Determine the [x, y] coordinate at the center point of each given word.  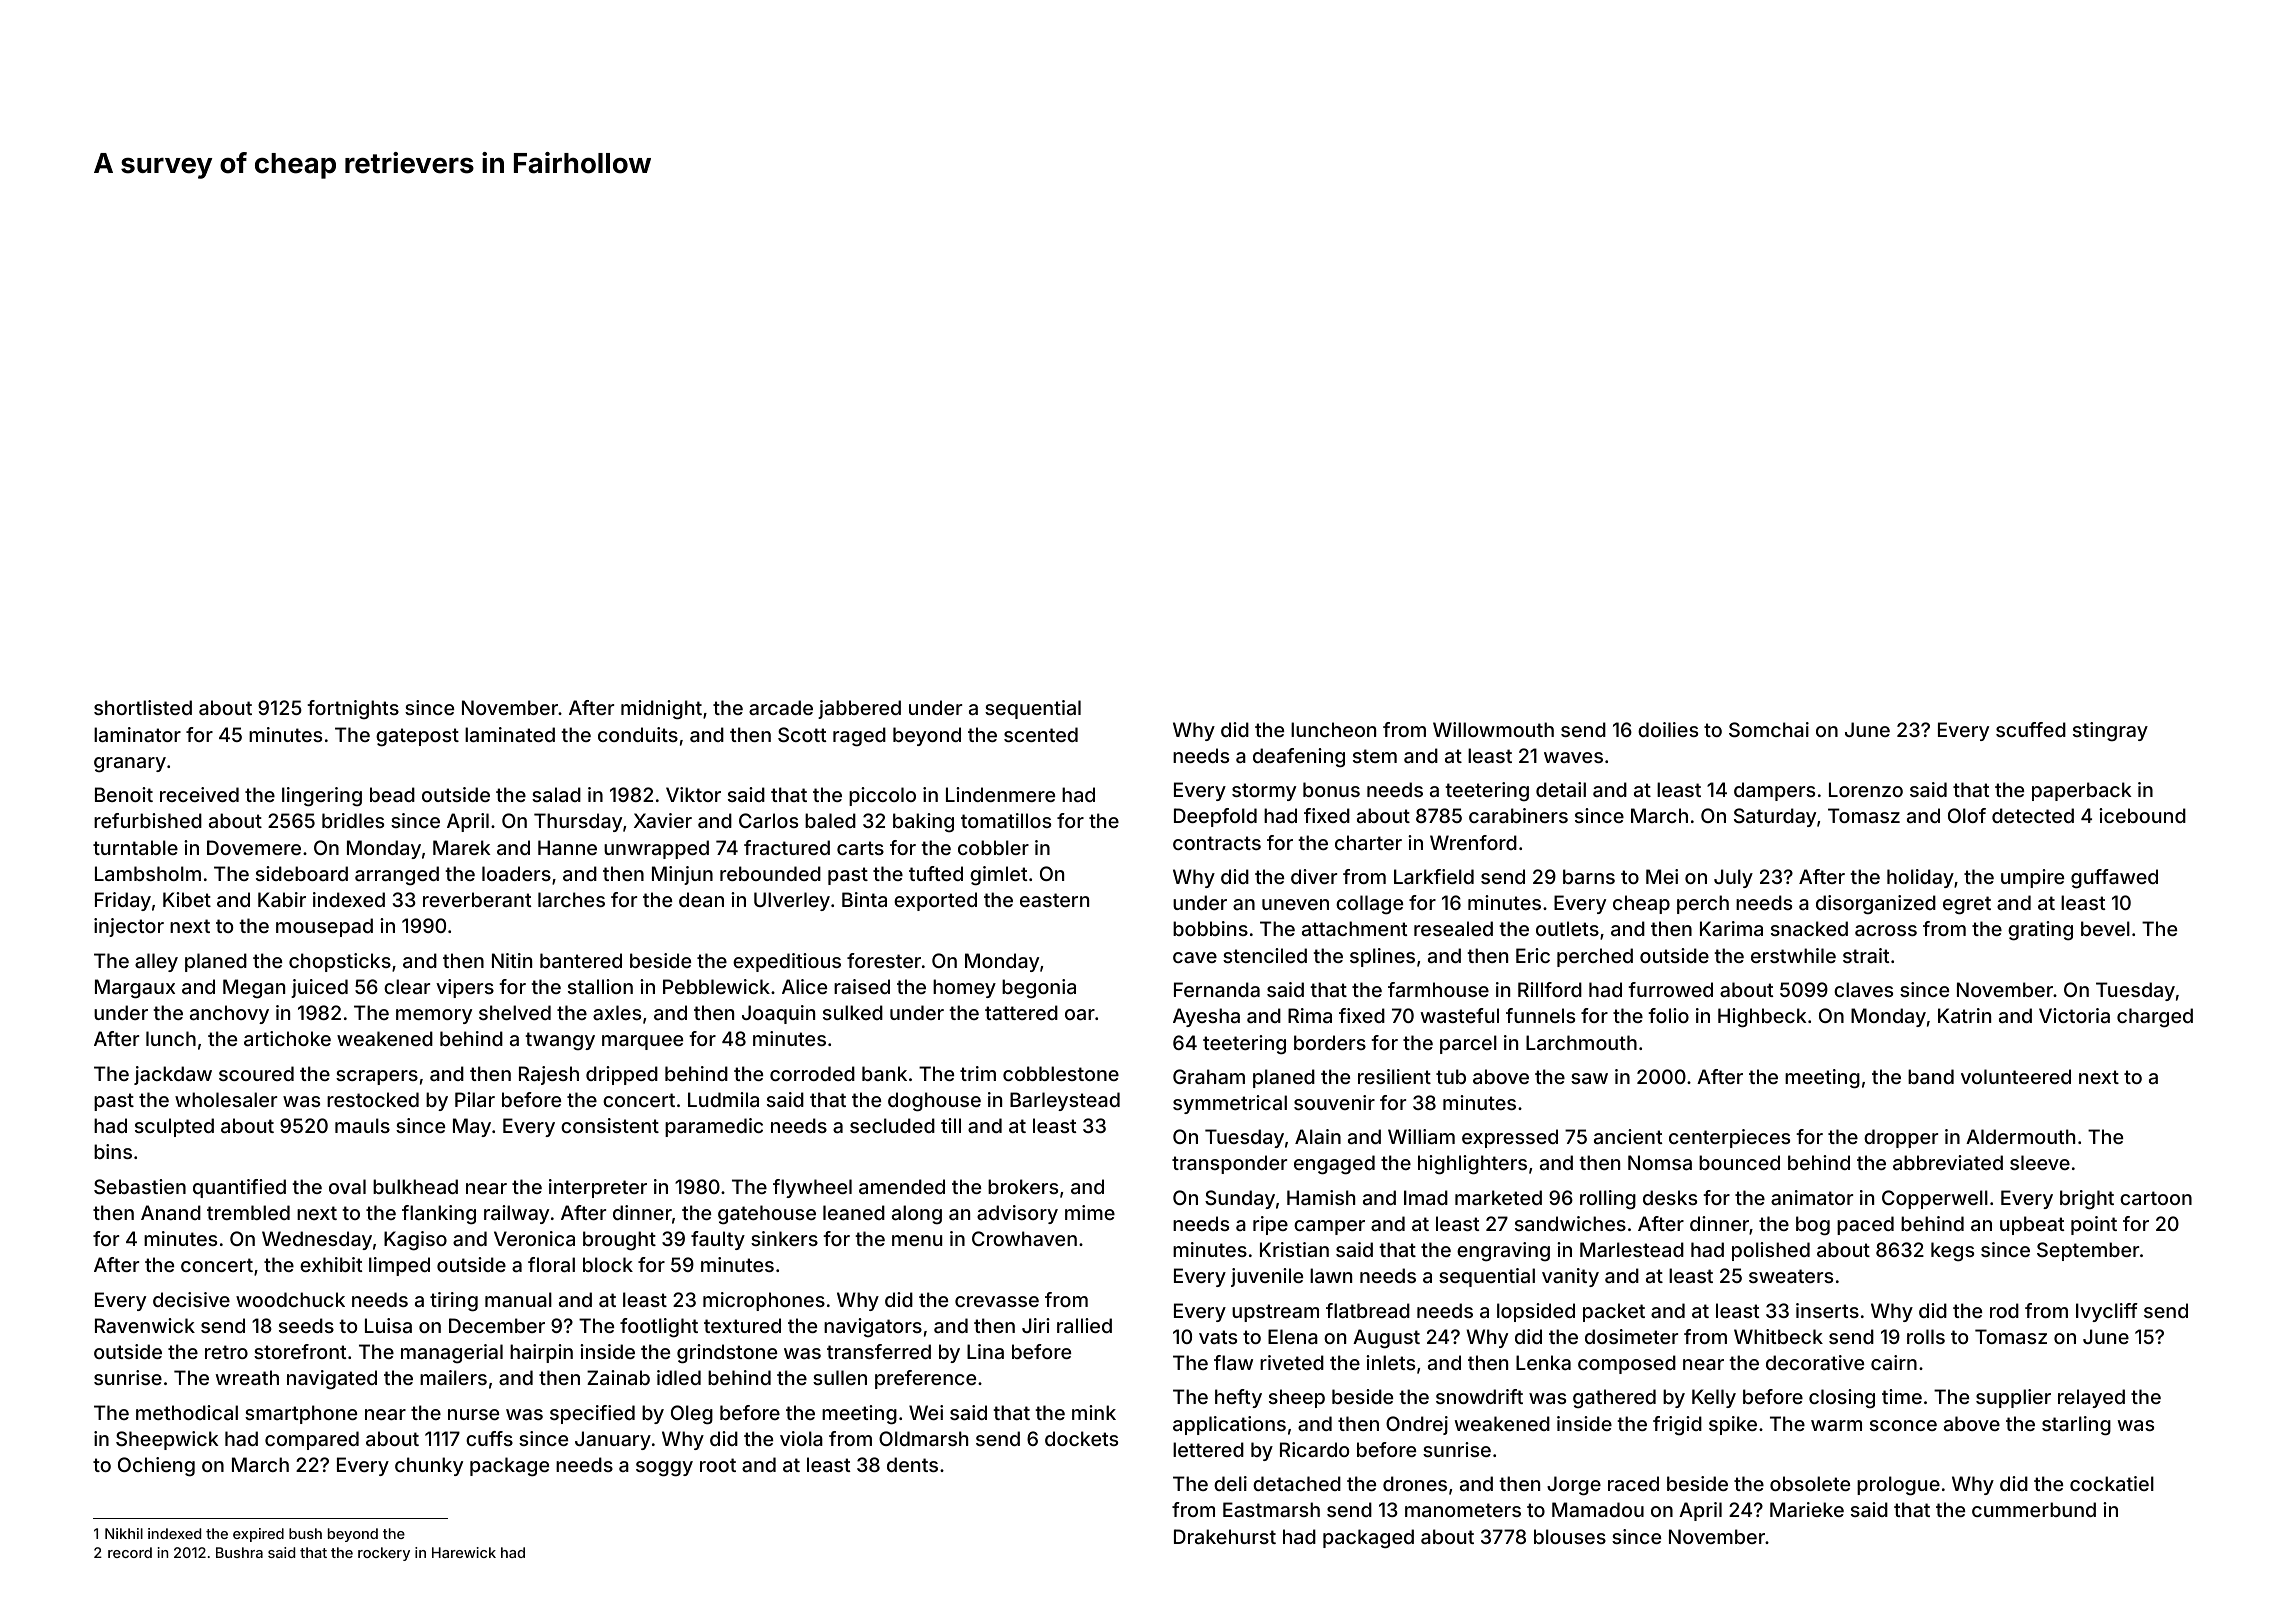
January [613, 1440]
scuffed [2031, 729]
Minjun [682, 875]
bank [884, 1073]
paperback [2081, 791]
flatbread [1368, 1310]
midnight [661, 710]
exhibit [331, 1264]
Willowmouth [1493, 729]
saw [1589, 1078]
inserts [1827, 1310]
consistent [610, 1125]
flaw [1233, 1362]
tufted [936, 873]
